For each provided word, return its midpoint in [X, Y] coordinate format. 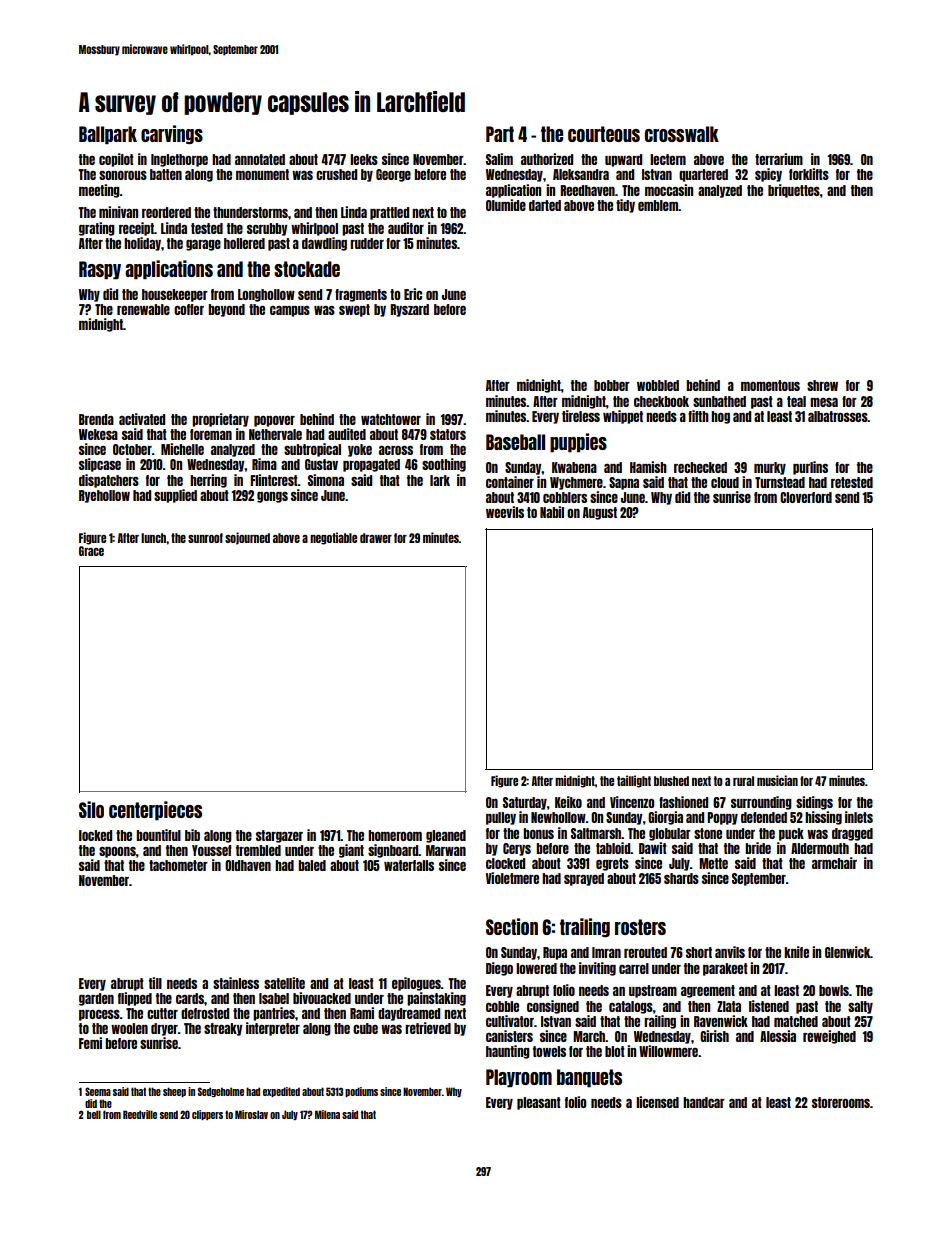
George [393, 175]
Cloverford [806, 497]
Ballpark [108, 135]
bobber [612, 385]
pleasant [539, 1103]
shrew [822, 385]
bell [94, 1114]
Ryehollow [104, 496]
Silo [91, 809]
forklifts [809, 174]
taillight [634, 781]
